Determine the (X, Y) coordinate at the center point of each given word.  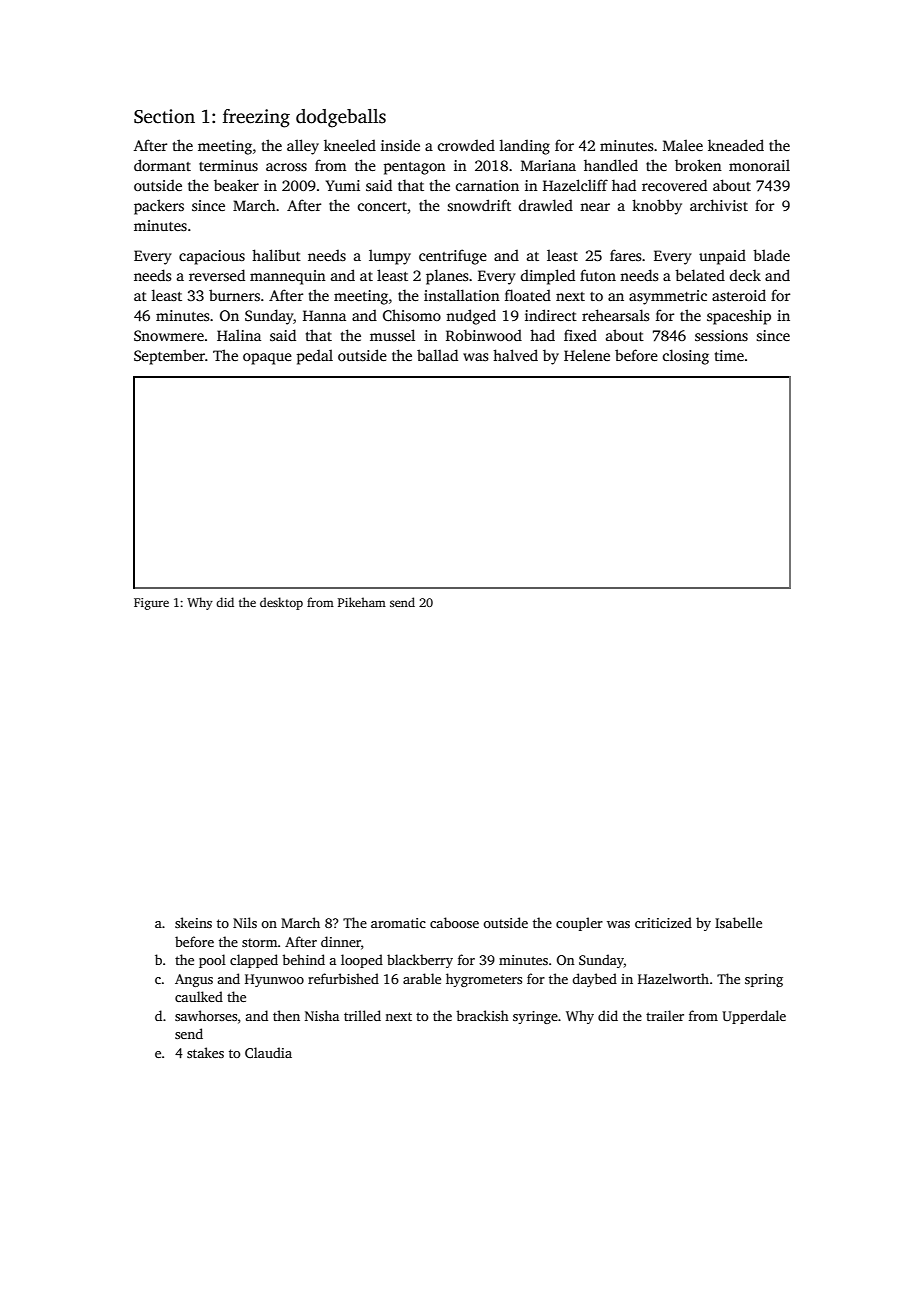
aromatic (398, 923)
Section (164, 116)
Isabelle (738, 922)
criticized (663, 922)
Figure (151, 604)
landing (525, 147)
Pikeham (362, 602)
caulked (199, 996)
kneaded (736, 145)
